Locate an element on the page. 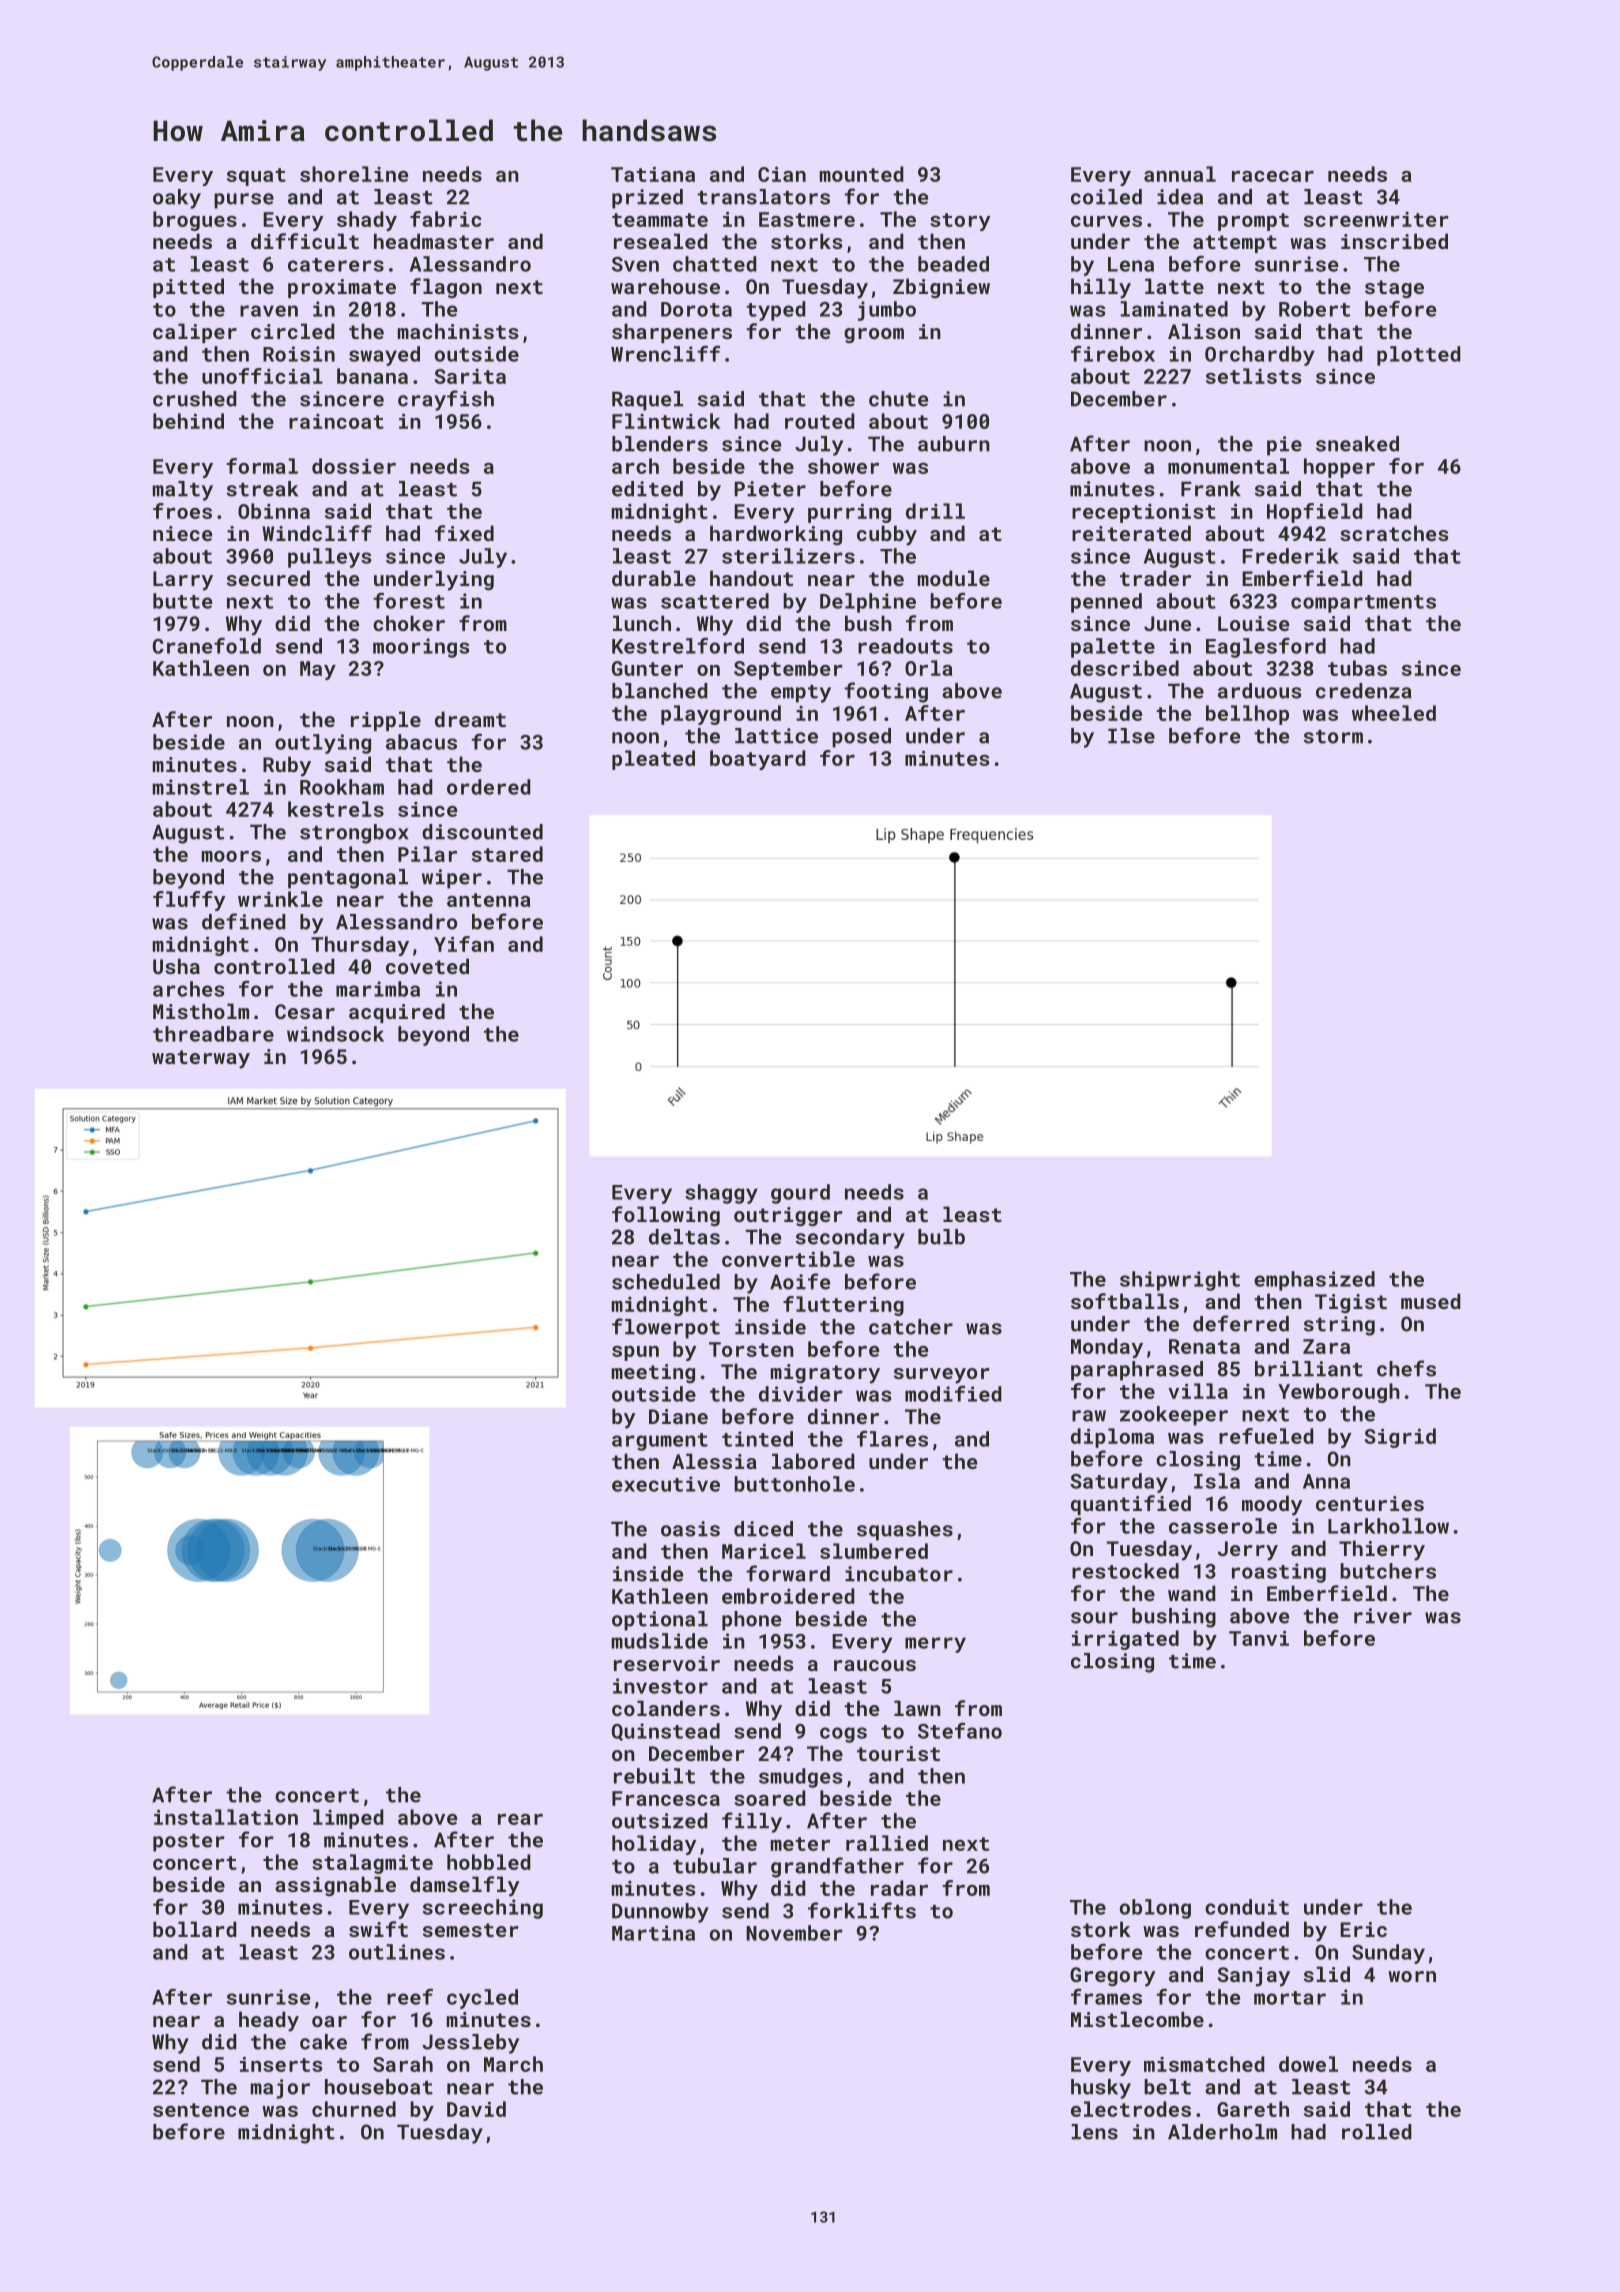 The image size is (1620, 2292). hilly is located at coordinates (1101, 288).
